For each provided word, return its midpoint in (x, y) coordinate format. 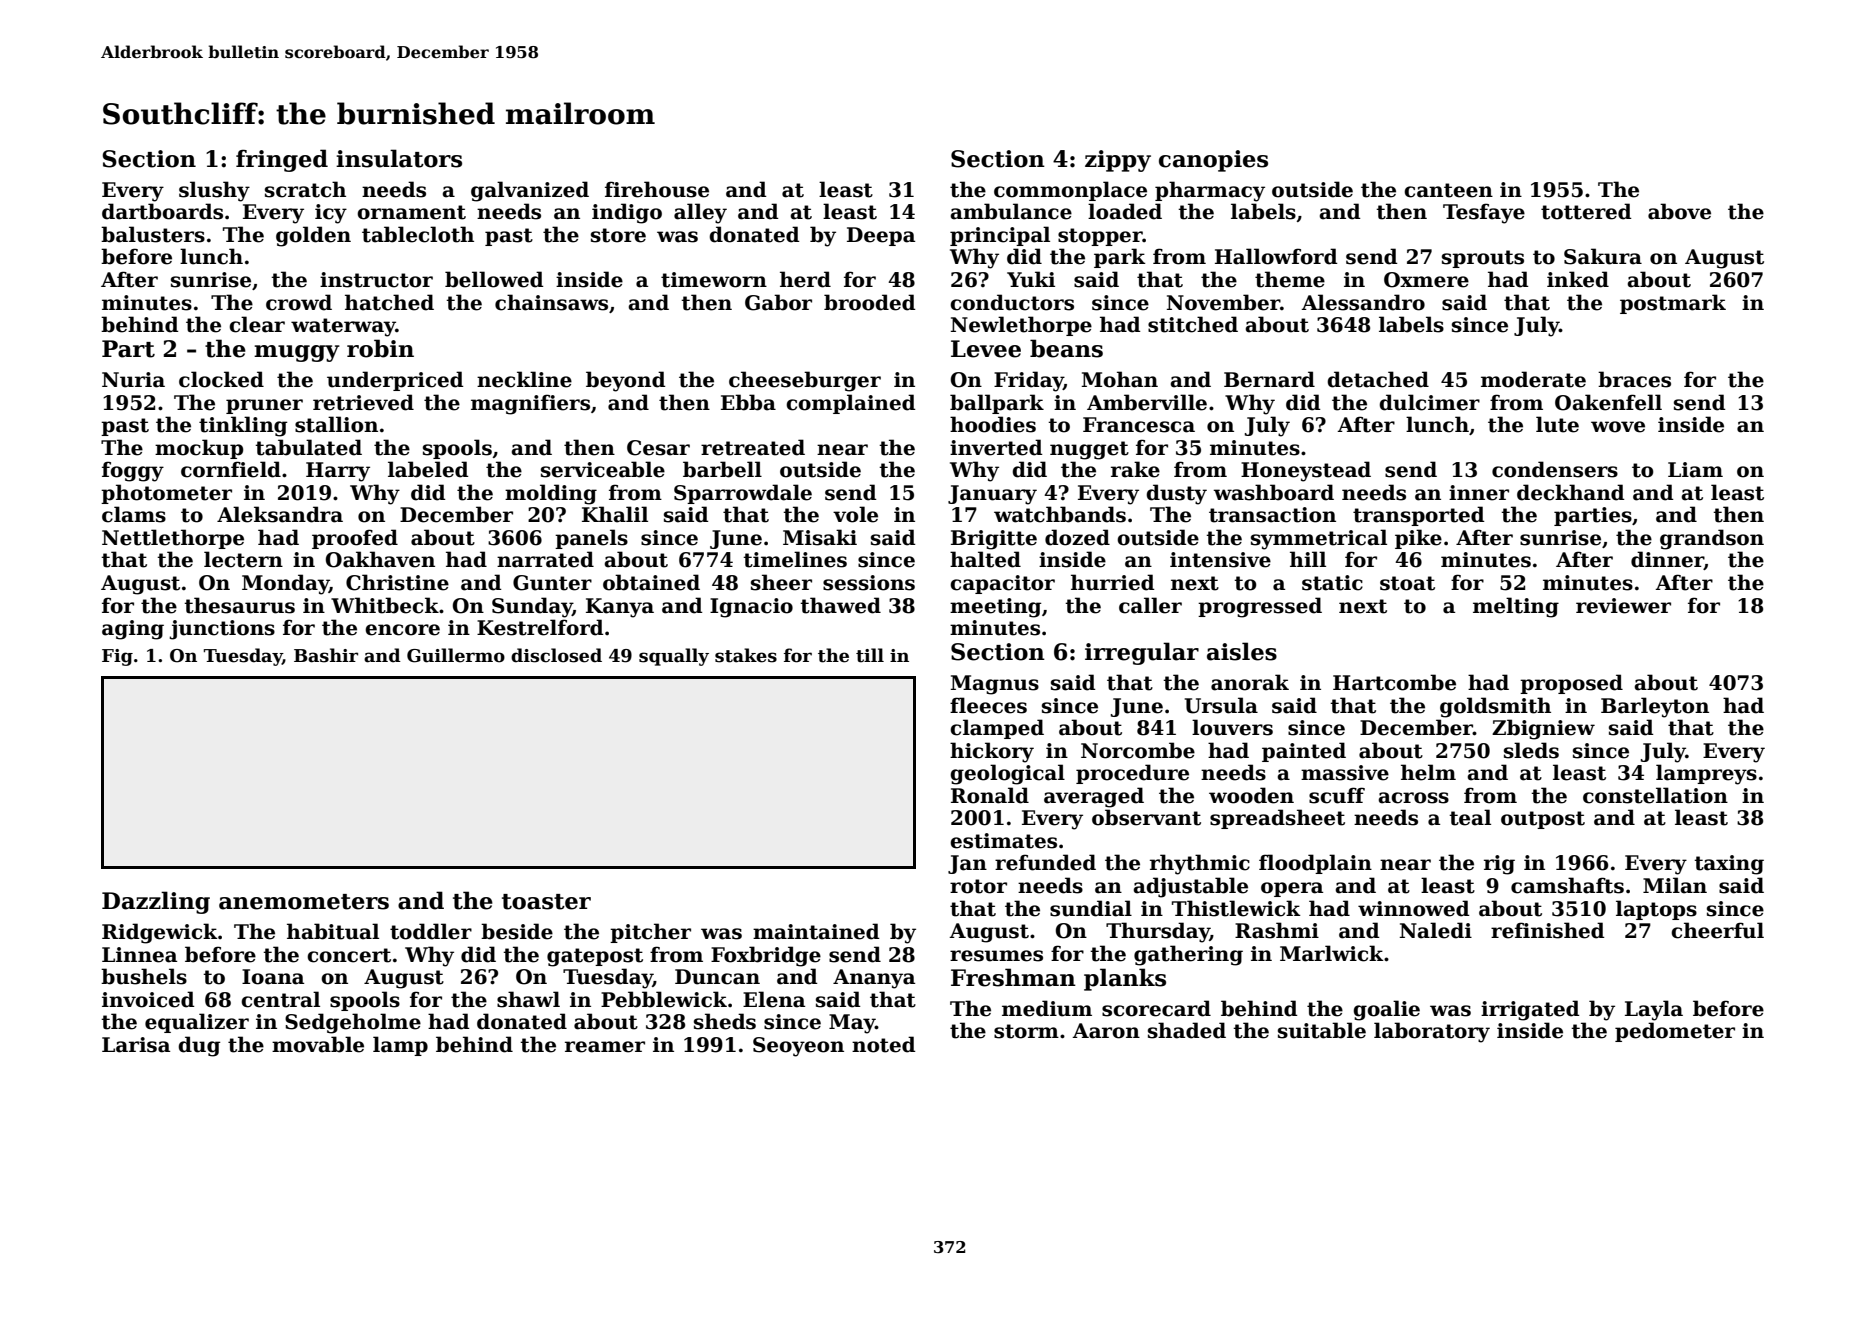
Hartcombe (1394, 682)
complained (851, 404)
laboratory (1432, 1032)
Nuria (133, 380)
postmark (1673, 304)
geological (1007, 774)
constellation (1655, 795)
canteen (1448, 190)
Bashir (326, 655)
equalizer (197, 1023)
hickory (992, 752)
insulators (399, 158)
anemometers (304, 902)
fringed (282, 160)
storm (1026, 1031)
